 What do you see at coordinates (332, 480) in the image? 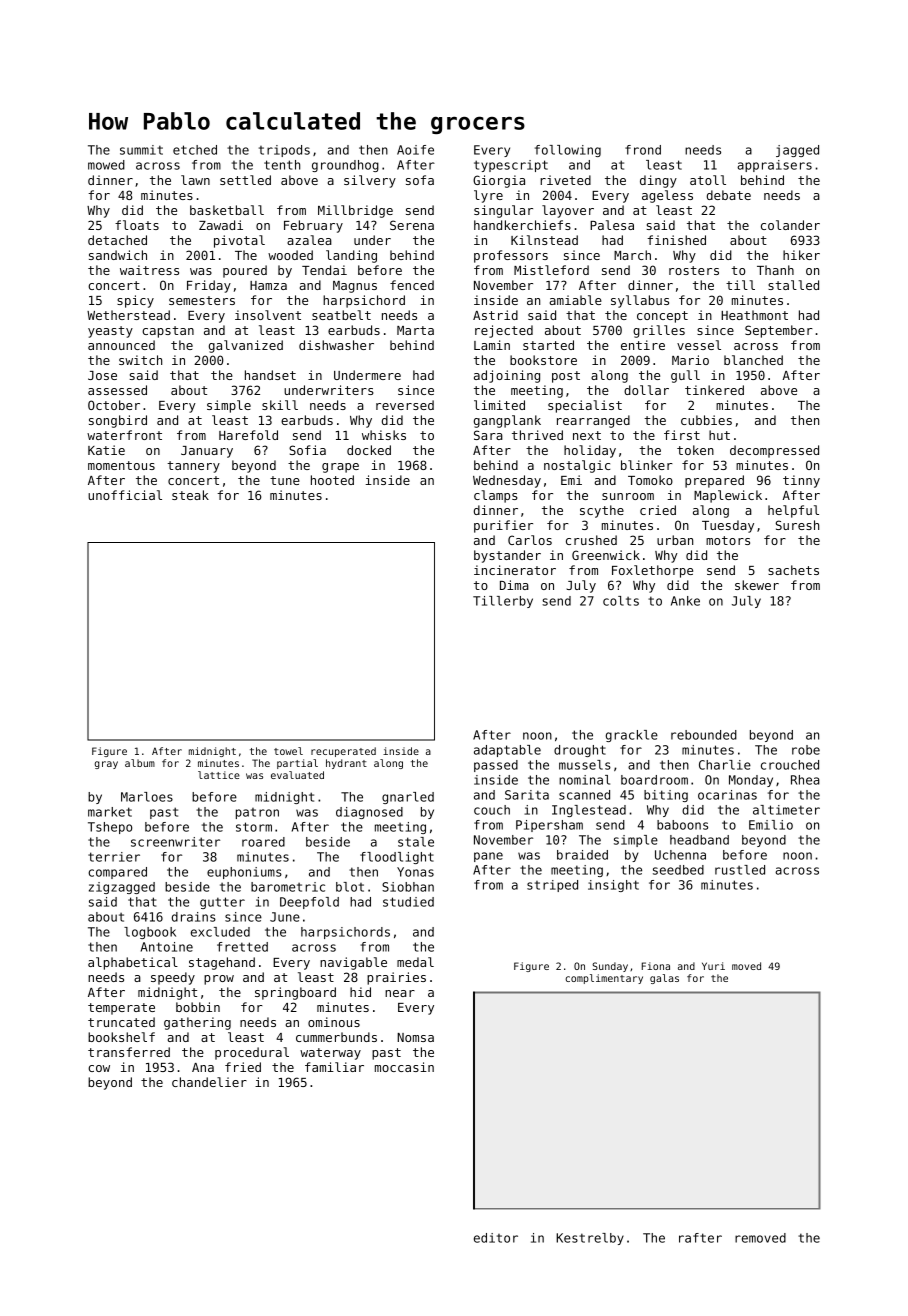
I see `hooted` at bounding box center [332, 480].
